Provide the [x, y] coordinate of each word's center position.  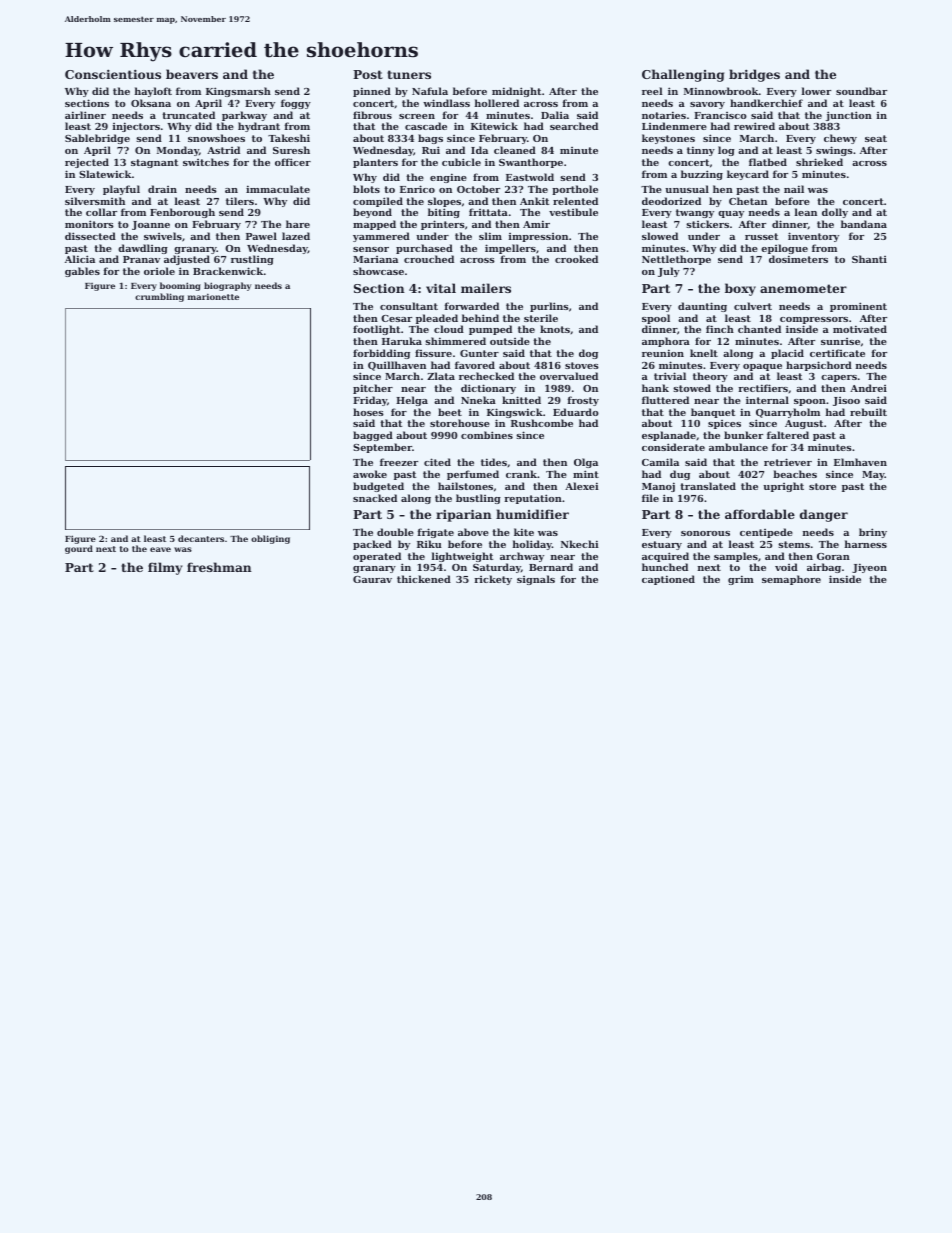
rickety [493, 580]
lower [816, 91]
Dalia [555, 115]
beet [450, 412]
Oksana [151, 103]
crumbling [159, 297]
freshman [219, 567]
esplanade [669, 436]
